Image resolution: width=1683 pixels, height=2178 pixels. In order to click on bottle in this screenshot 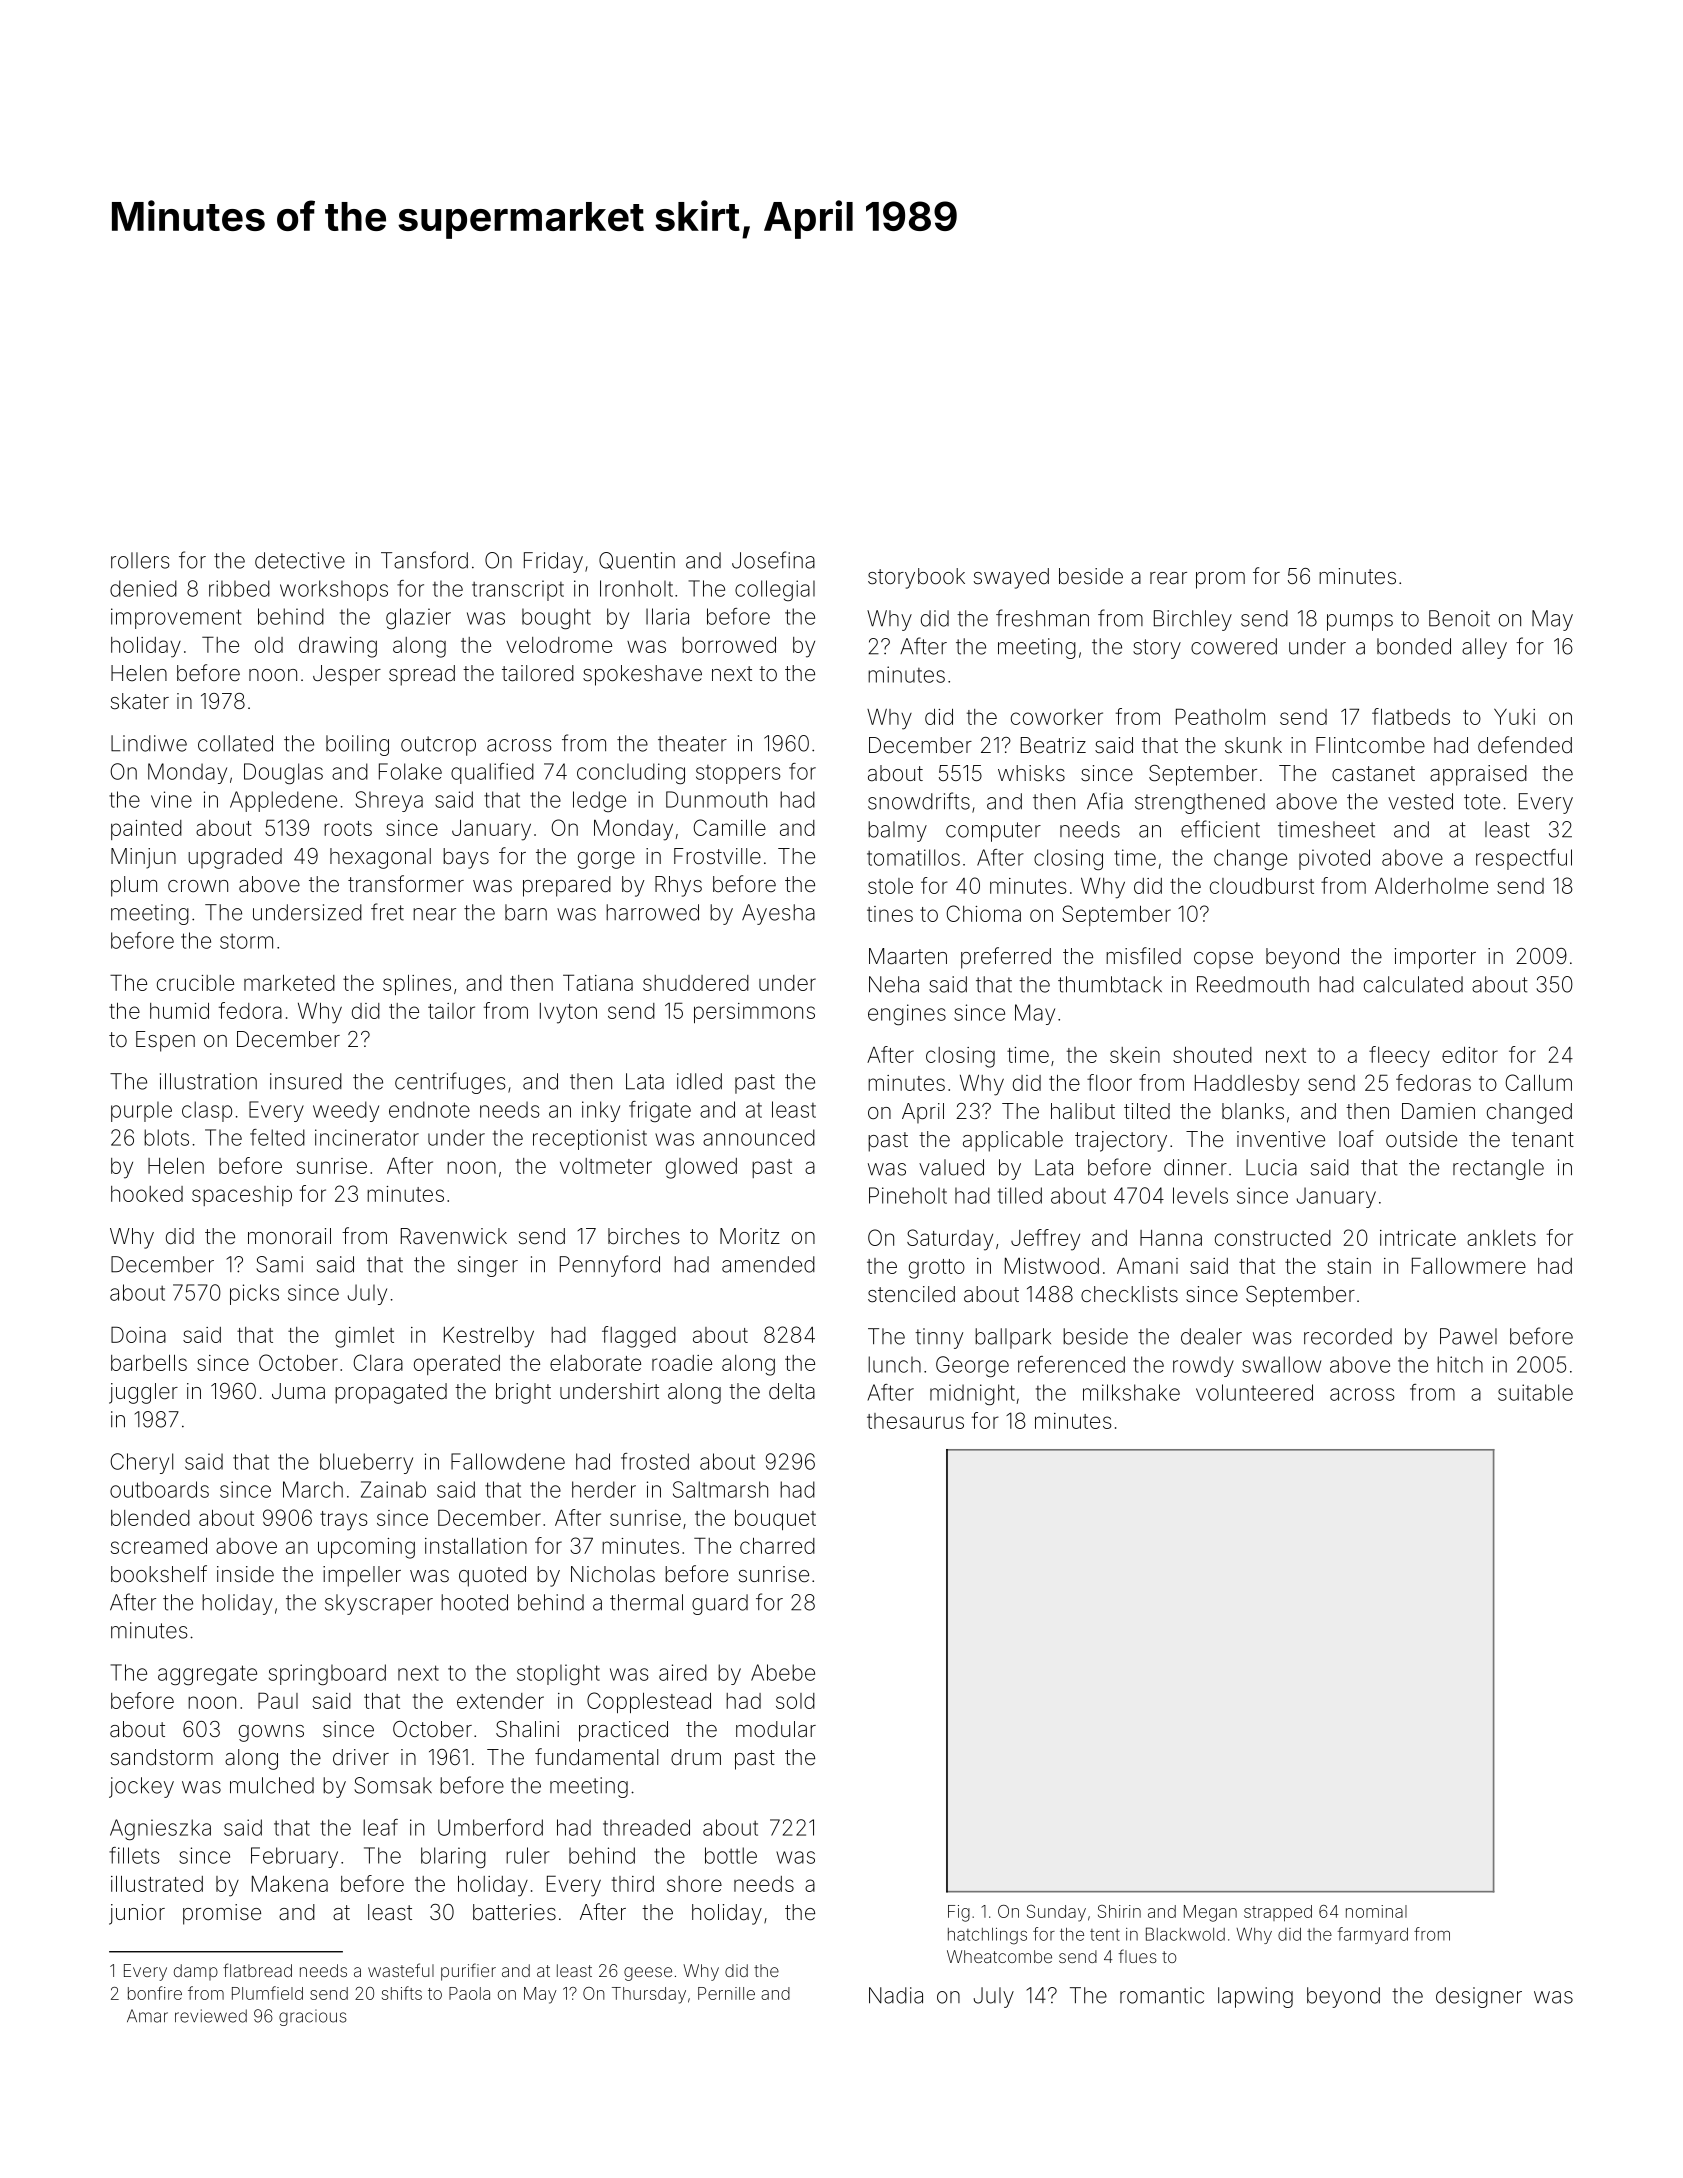, I will do `click(731, 1855)`.
